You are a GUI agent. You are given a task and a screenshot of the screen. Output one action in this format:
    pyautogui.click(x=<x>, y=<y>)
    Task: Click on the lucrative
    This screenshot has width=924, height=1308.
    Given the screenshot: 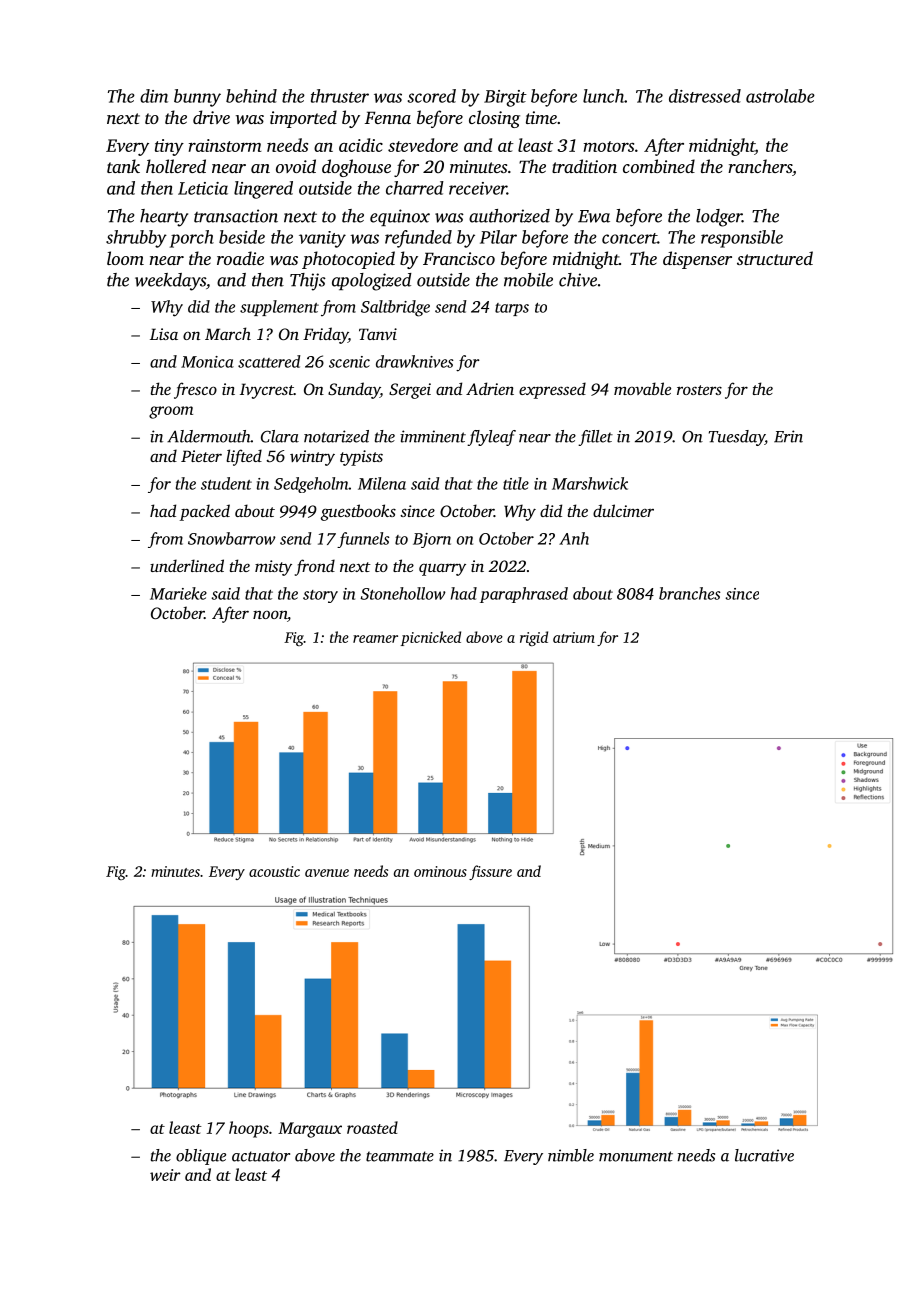 What is the action you would take?
    pyautogui.click(x=764, y=1155)
